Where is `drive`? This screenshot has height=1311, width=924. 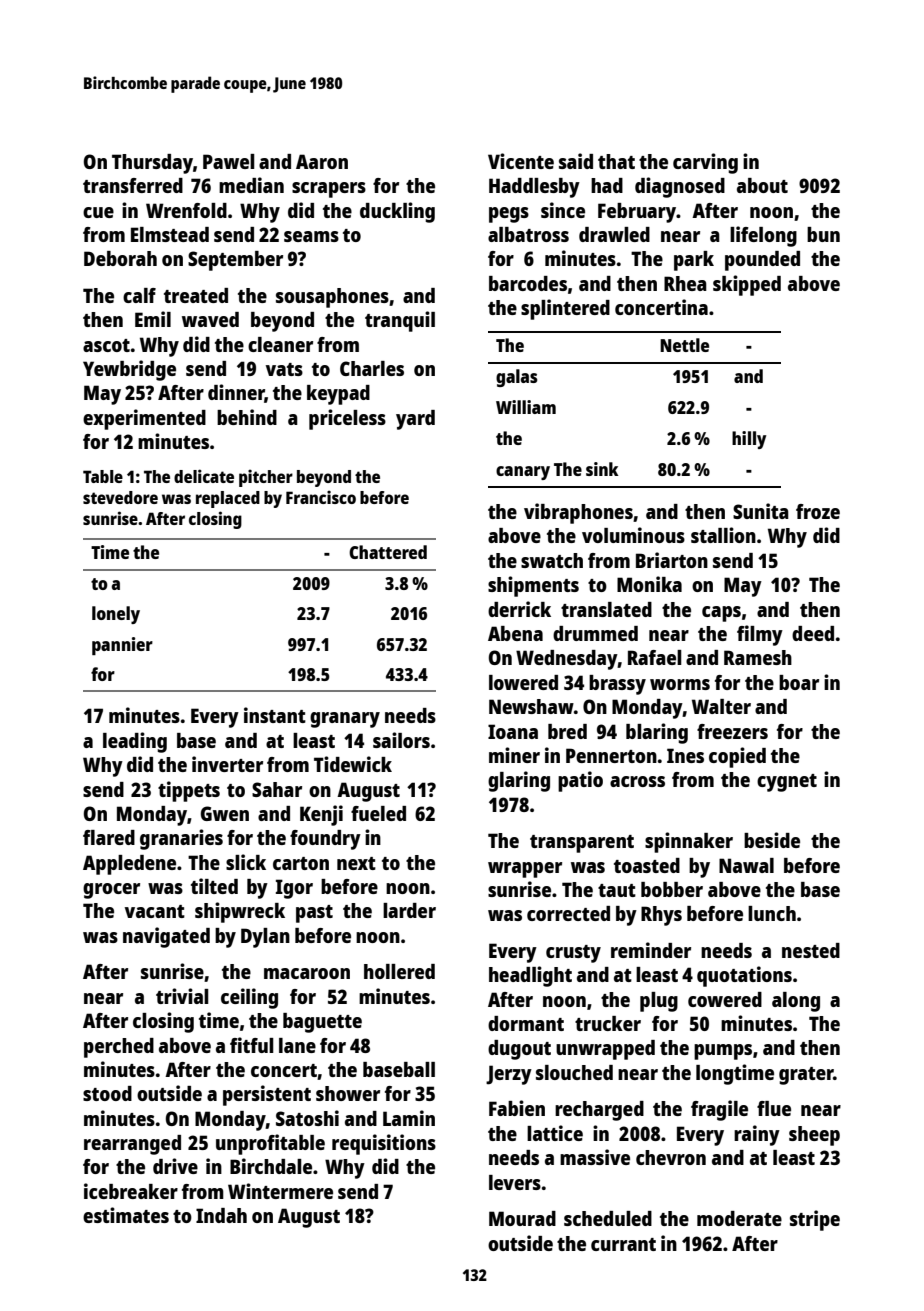
drive is located at coordinates (175, 1166).
